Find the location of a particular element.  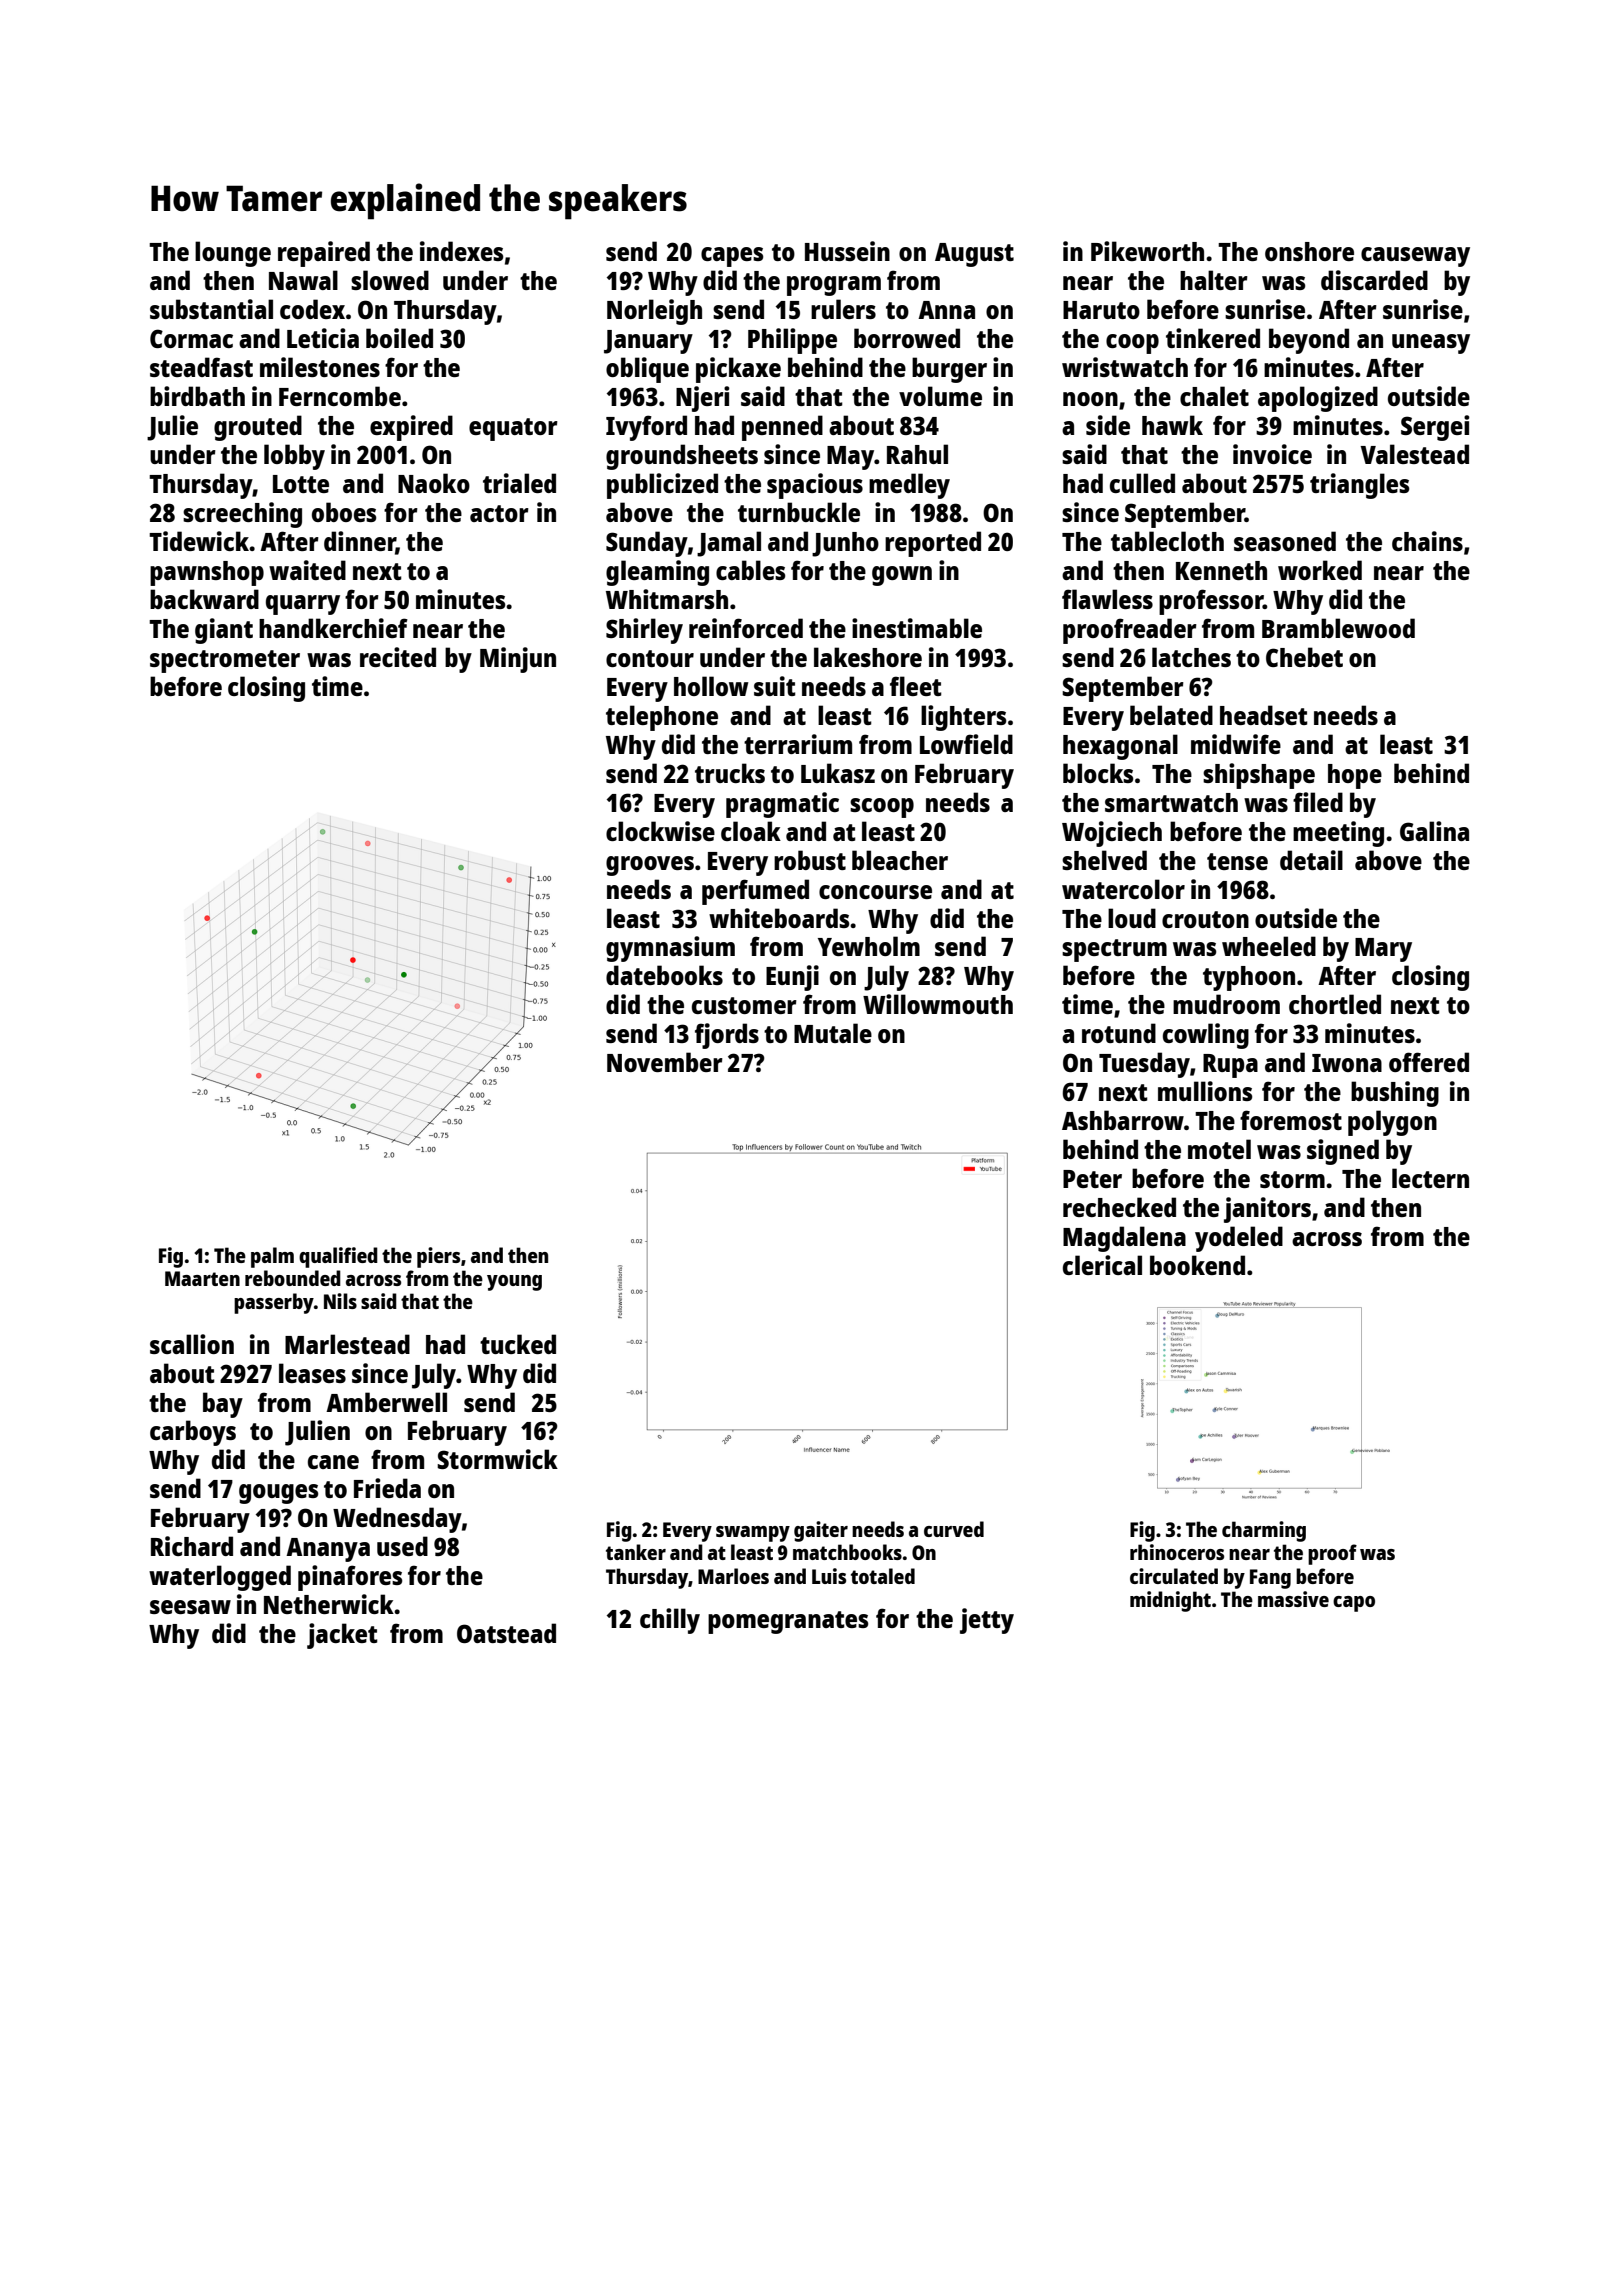

chortled is located at coordinates (1335, 1004).
